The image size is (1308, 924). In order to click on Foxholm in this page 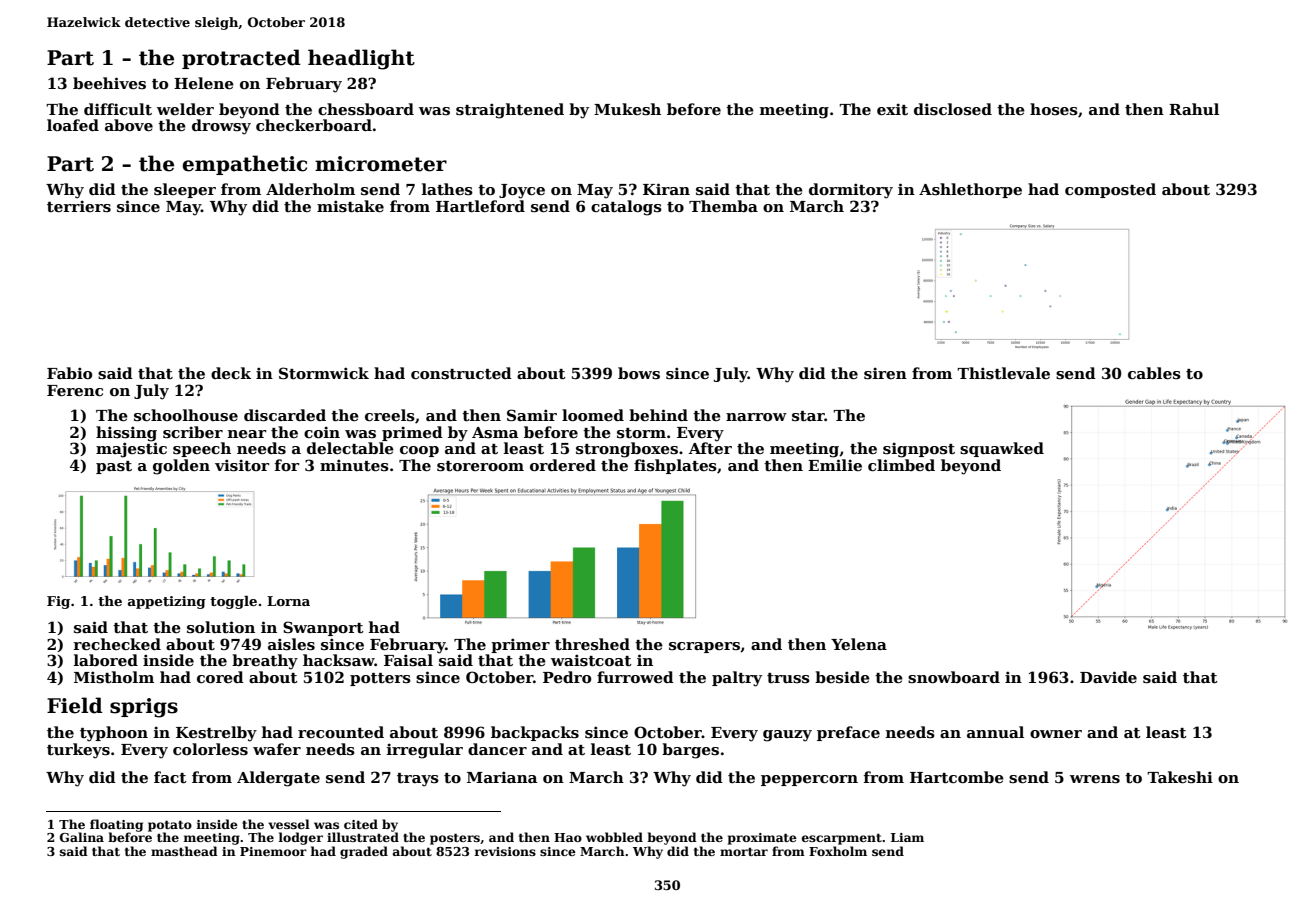, I will do `click(838, 851)`.
